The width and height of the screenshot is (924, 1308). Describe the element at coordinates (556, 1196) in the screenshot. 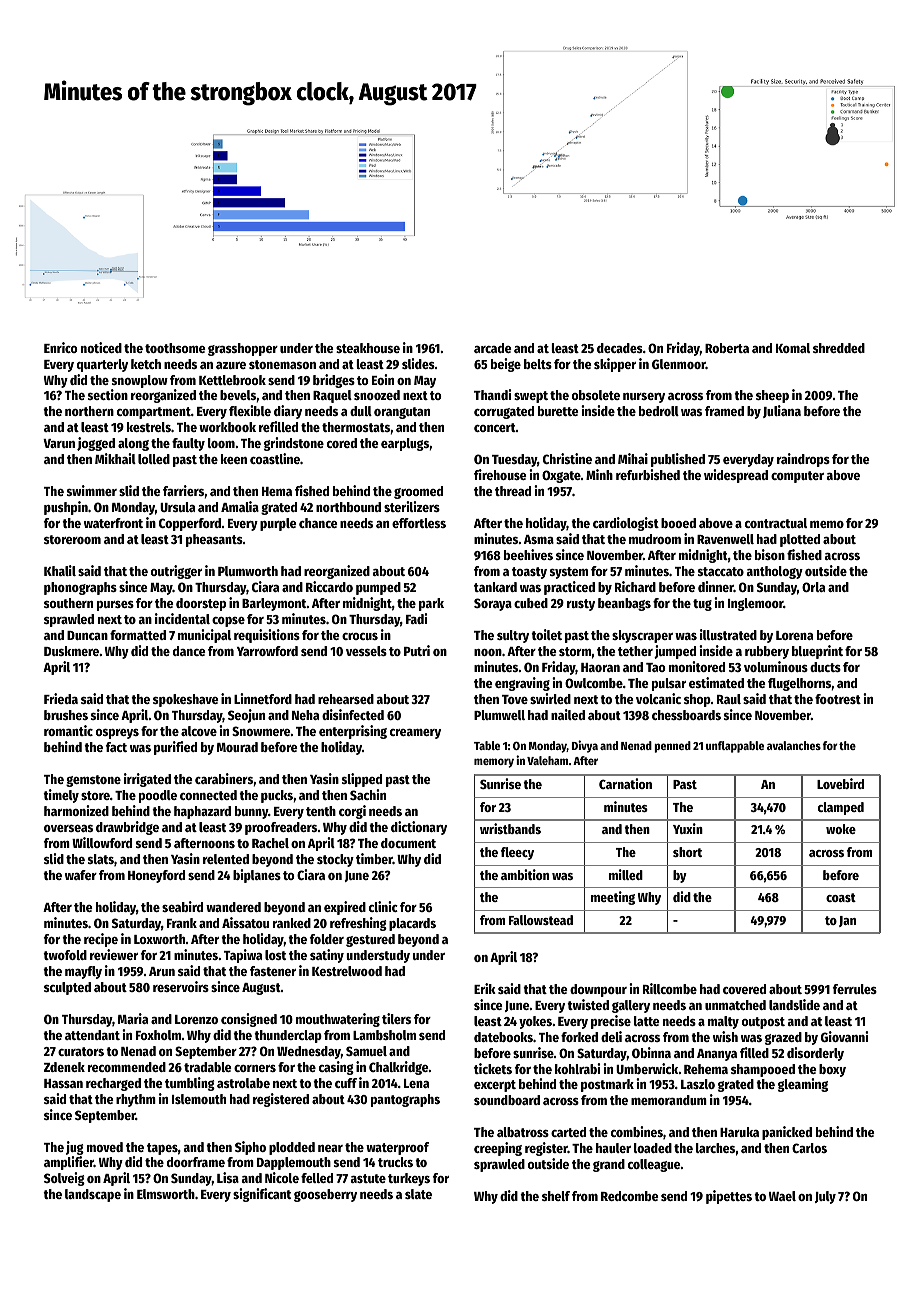

I see `shelf` at that location.
